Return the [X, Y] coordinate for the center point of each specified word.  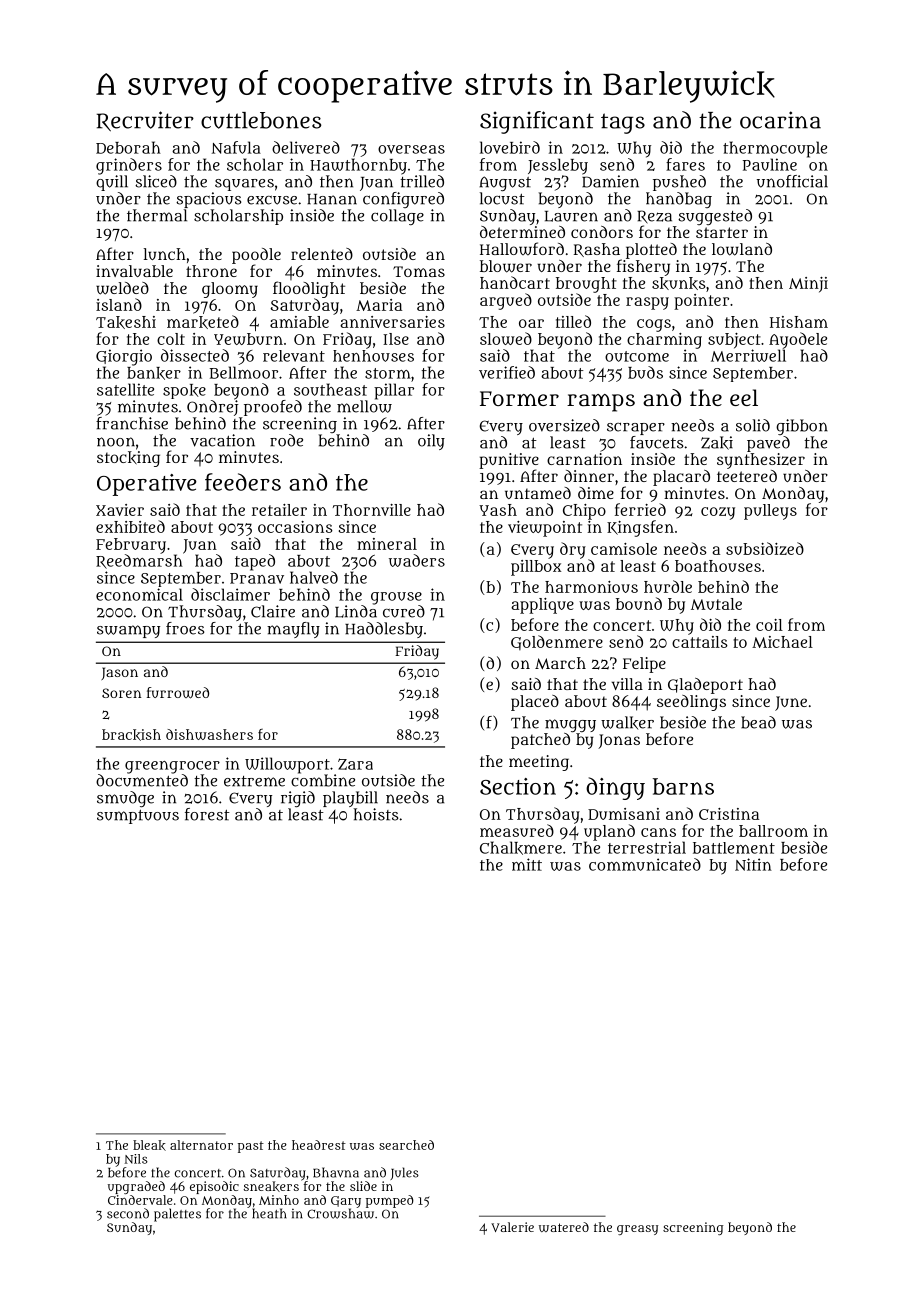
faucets [656, 442]
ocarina [780, 120]
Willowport [287, 765]
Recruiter [145, 121]
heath [269, 1213]
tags [623, 123]
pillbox [536, 568]
